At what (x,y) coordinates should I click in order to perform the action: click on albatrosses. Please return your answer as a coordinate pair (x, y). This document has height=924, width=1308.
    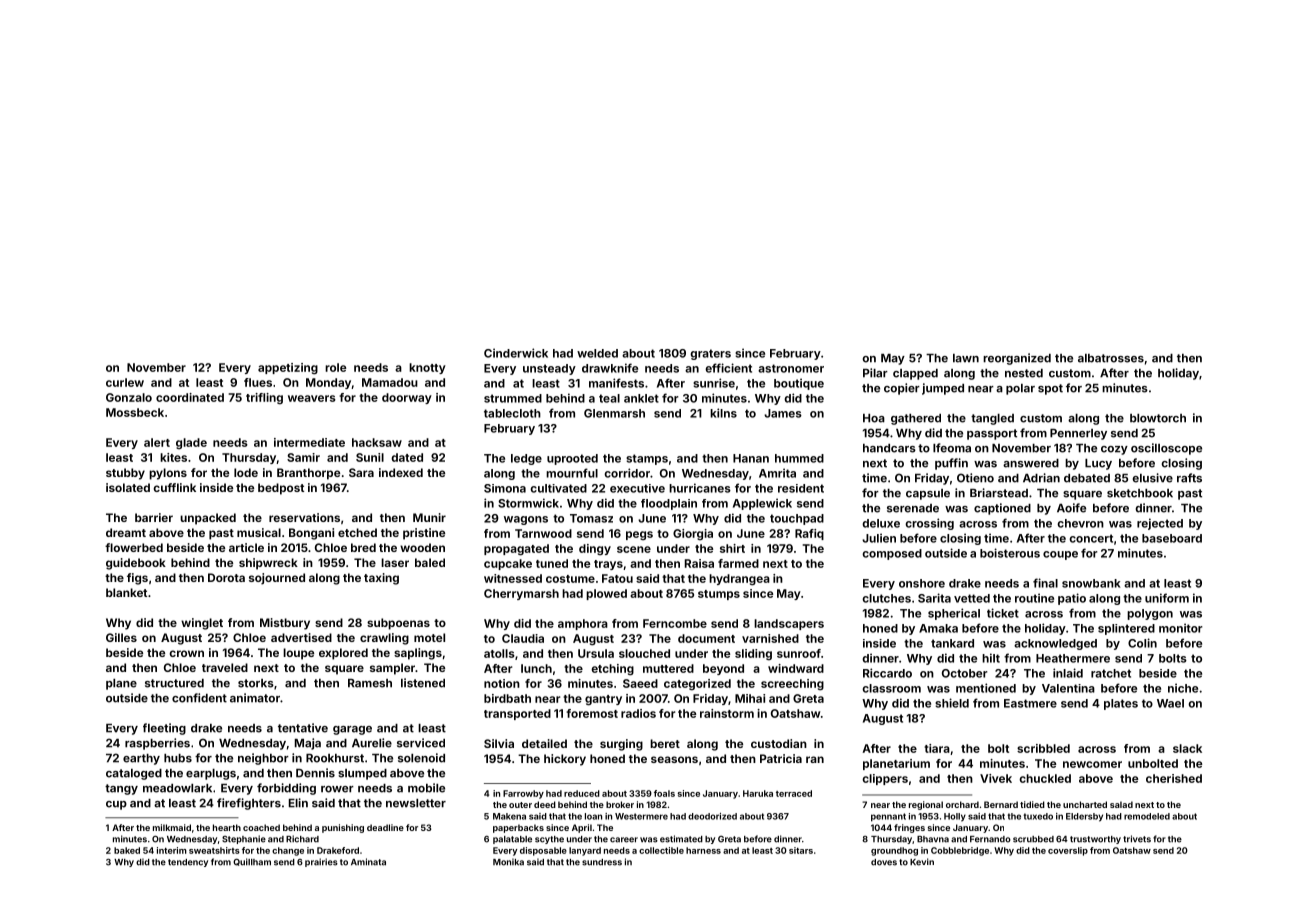
    Looking at the image, I should click on (1111, 358).
